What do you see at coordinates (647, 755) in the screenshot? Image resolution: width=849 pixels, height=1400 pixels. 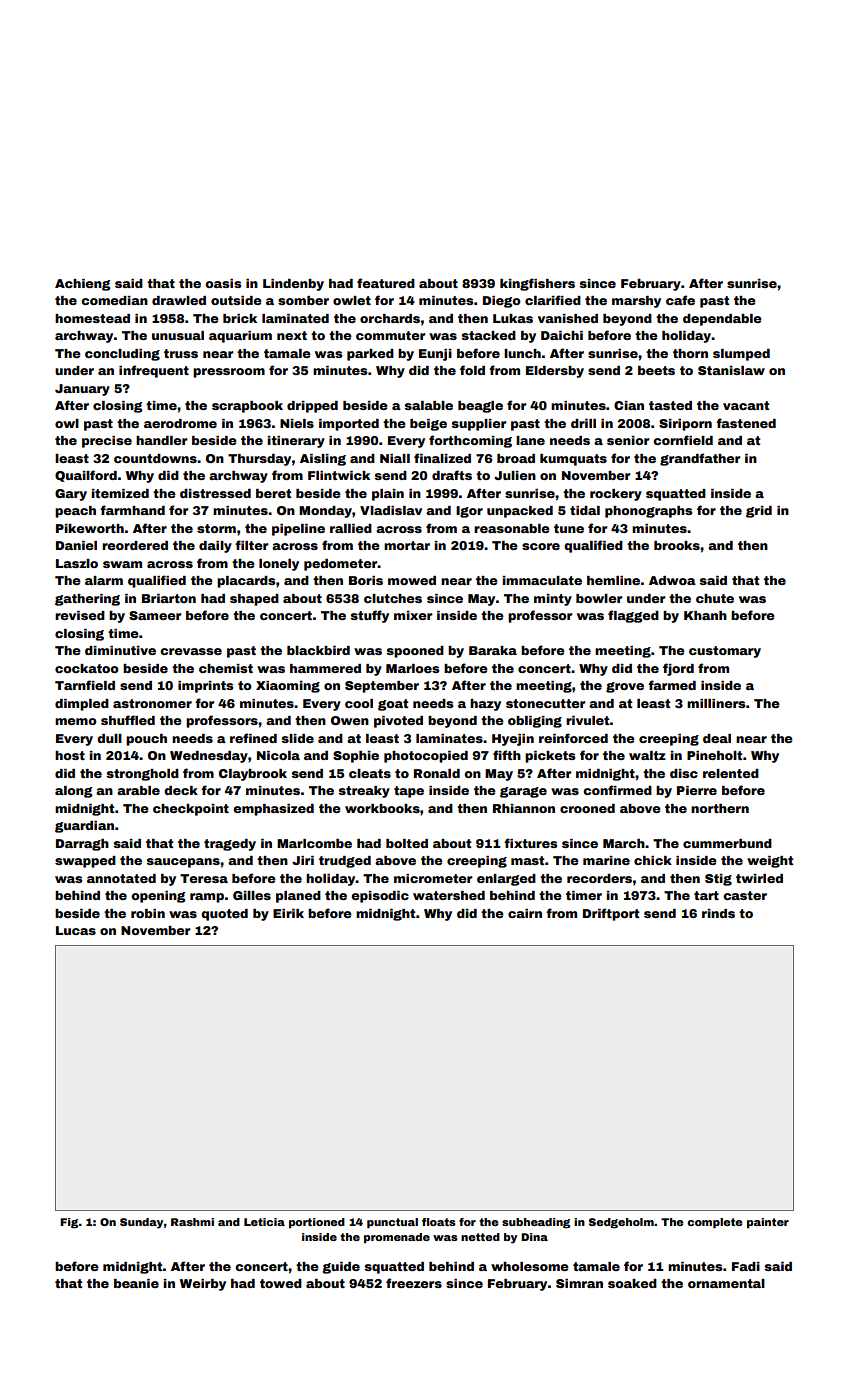 I see `waltz` at bounding box center [647, 755].
